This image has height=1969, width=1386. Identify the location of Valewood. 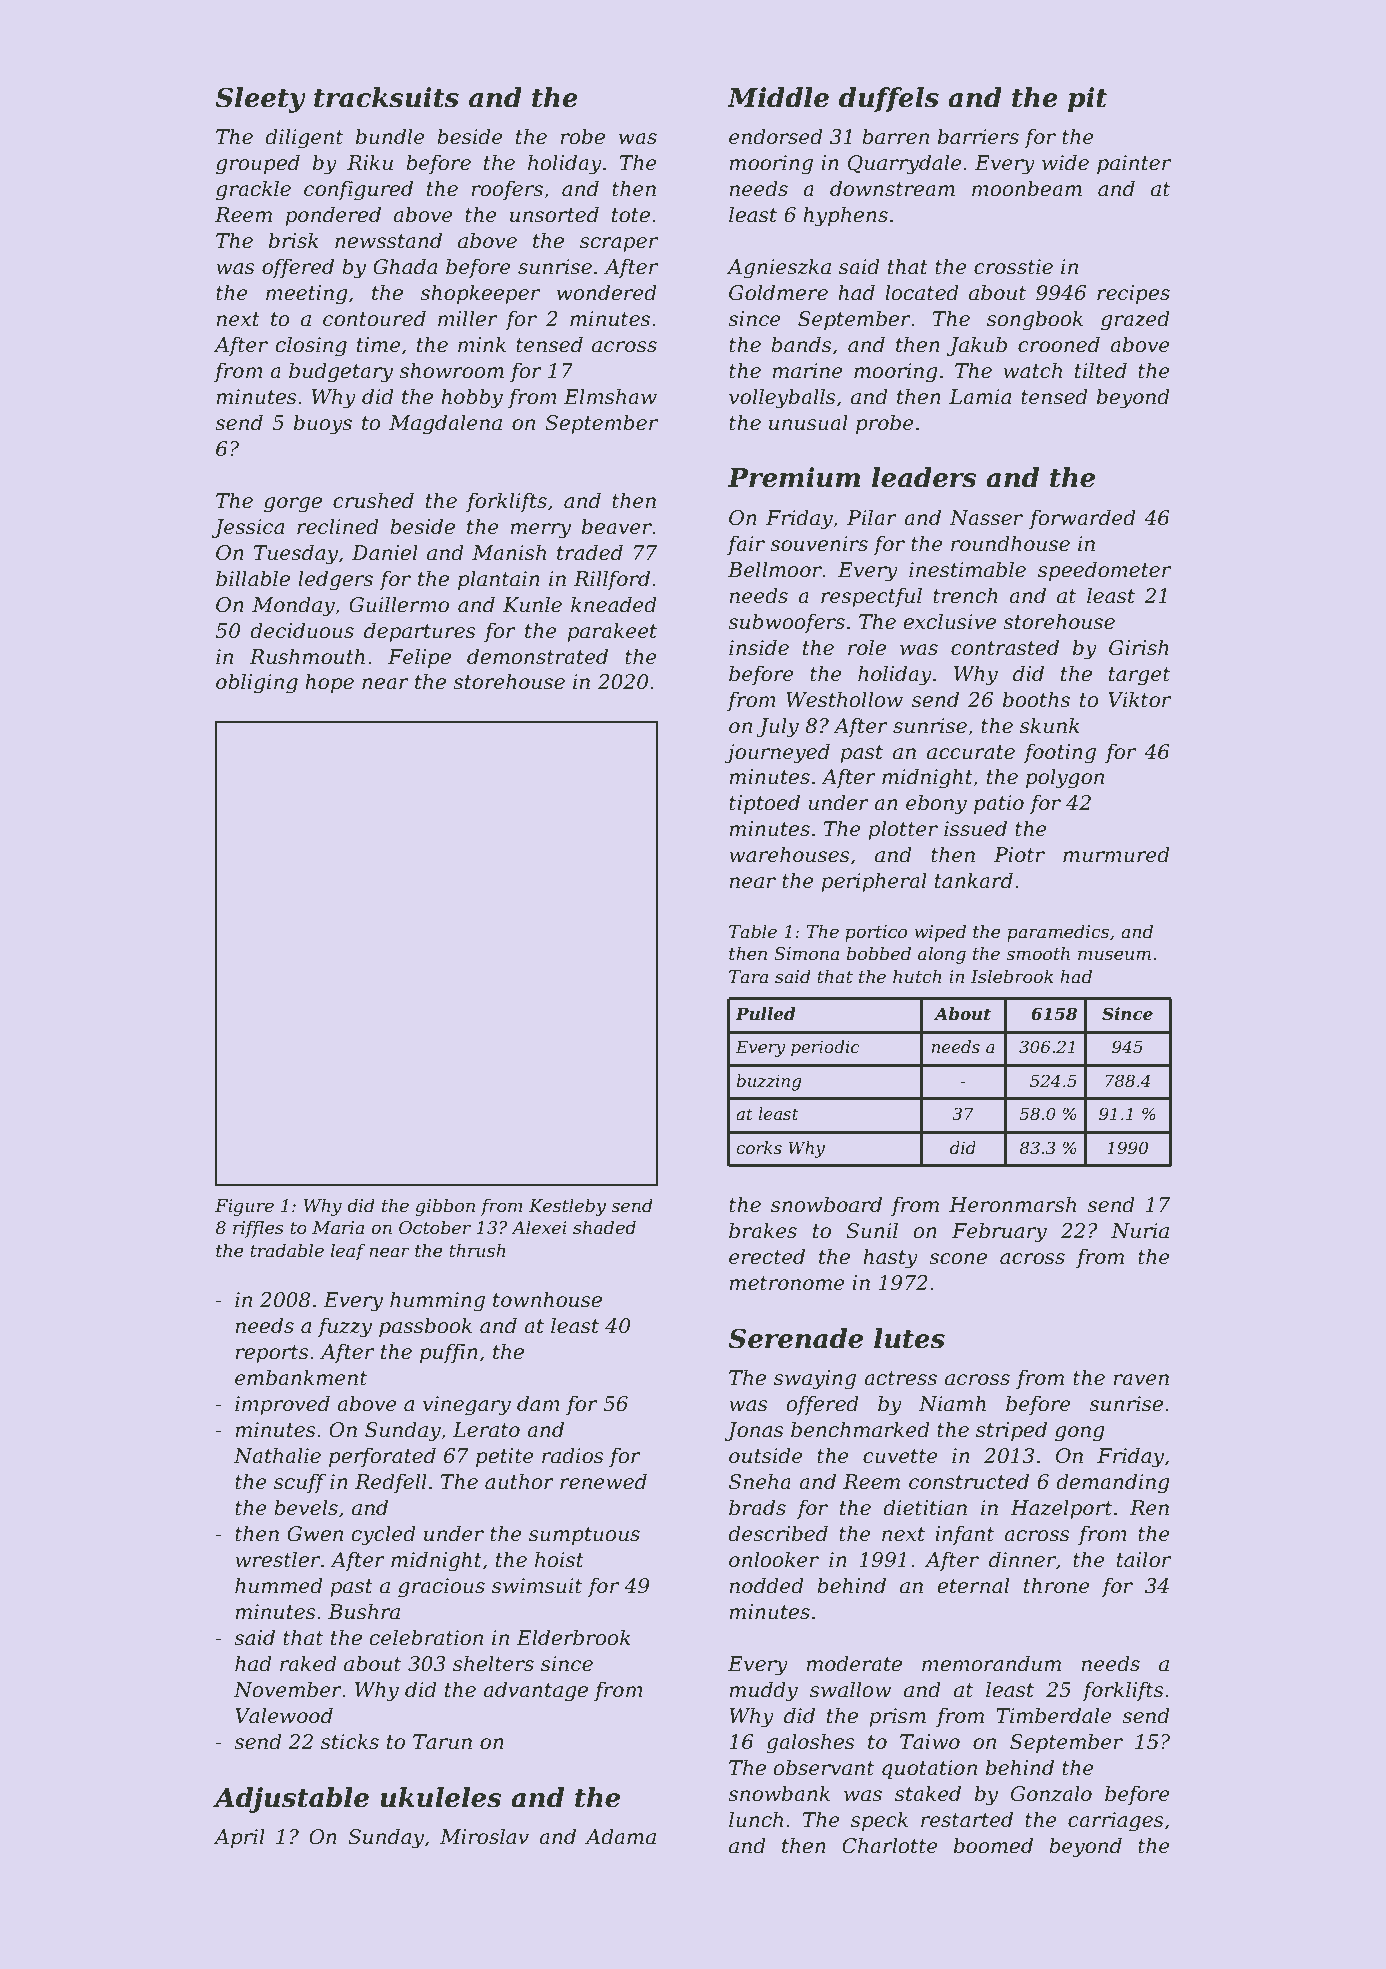
(284, 1715).
